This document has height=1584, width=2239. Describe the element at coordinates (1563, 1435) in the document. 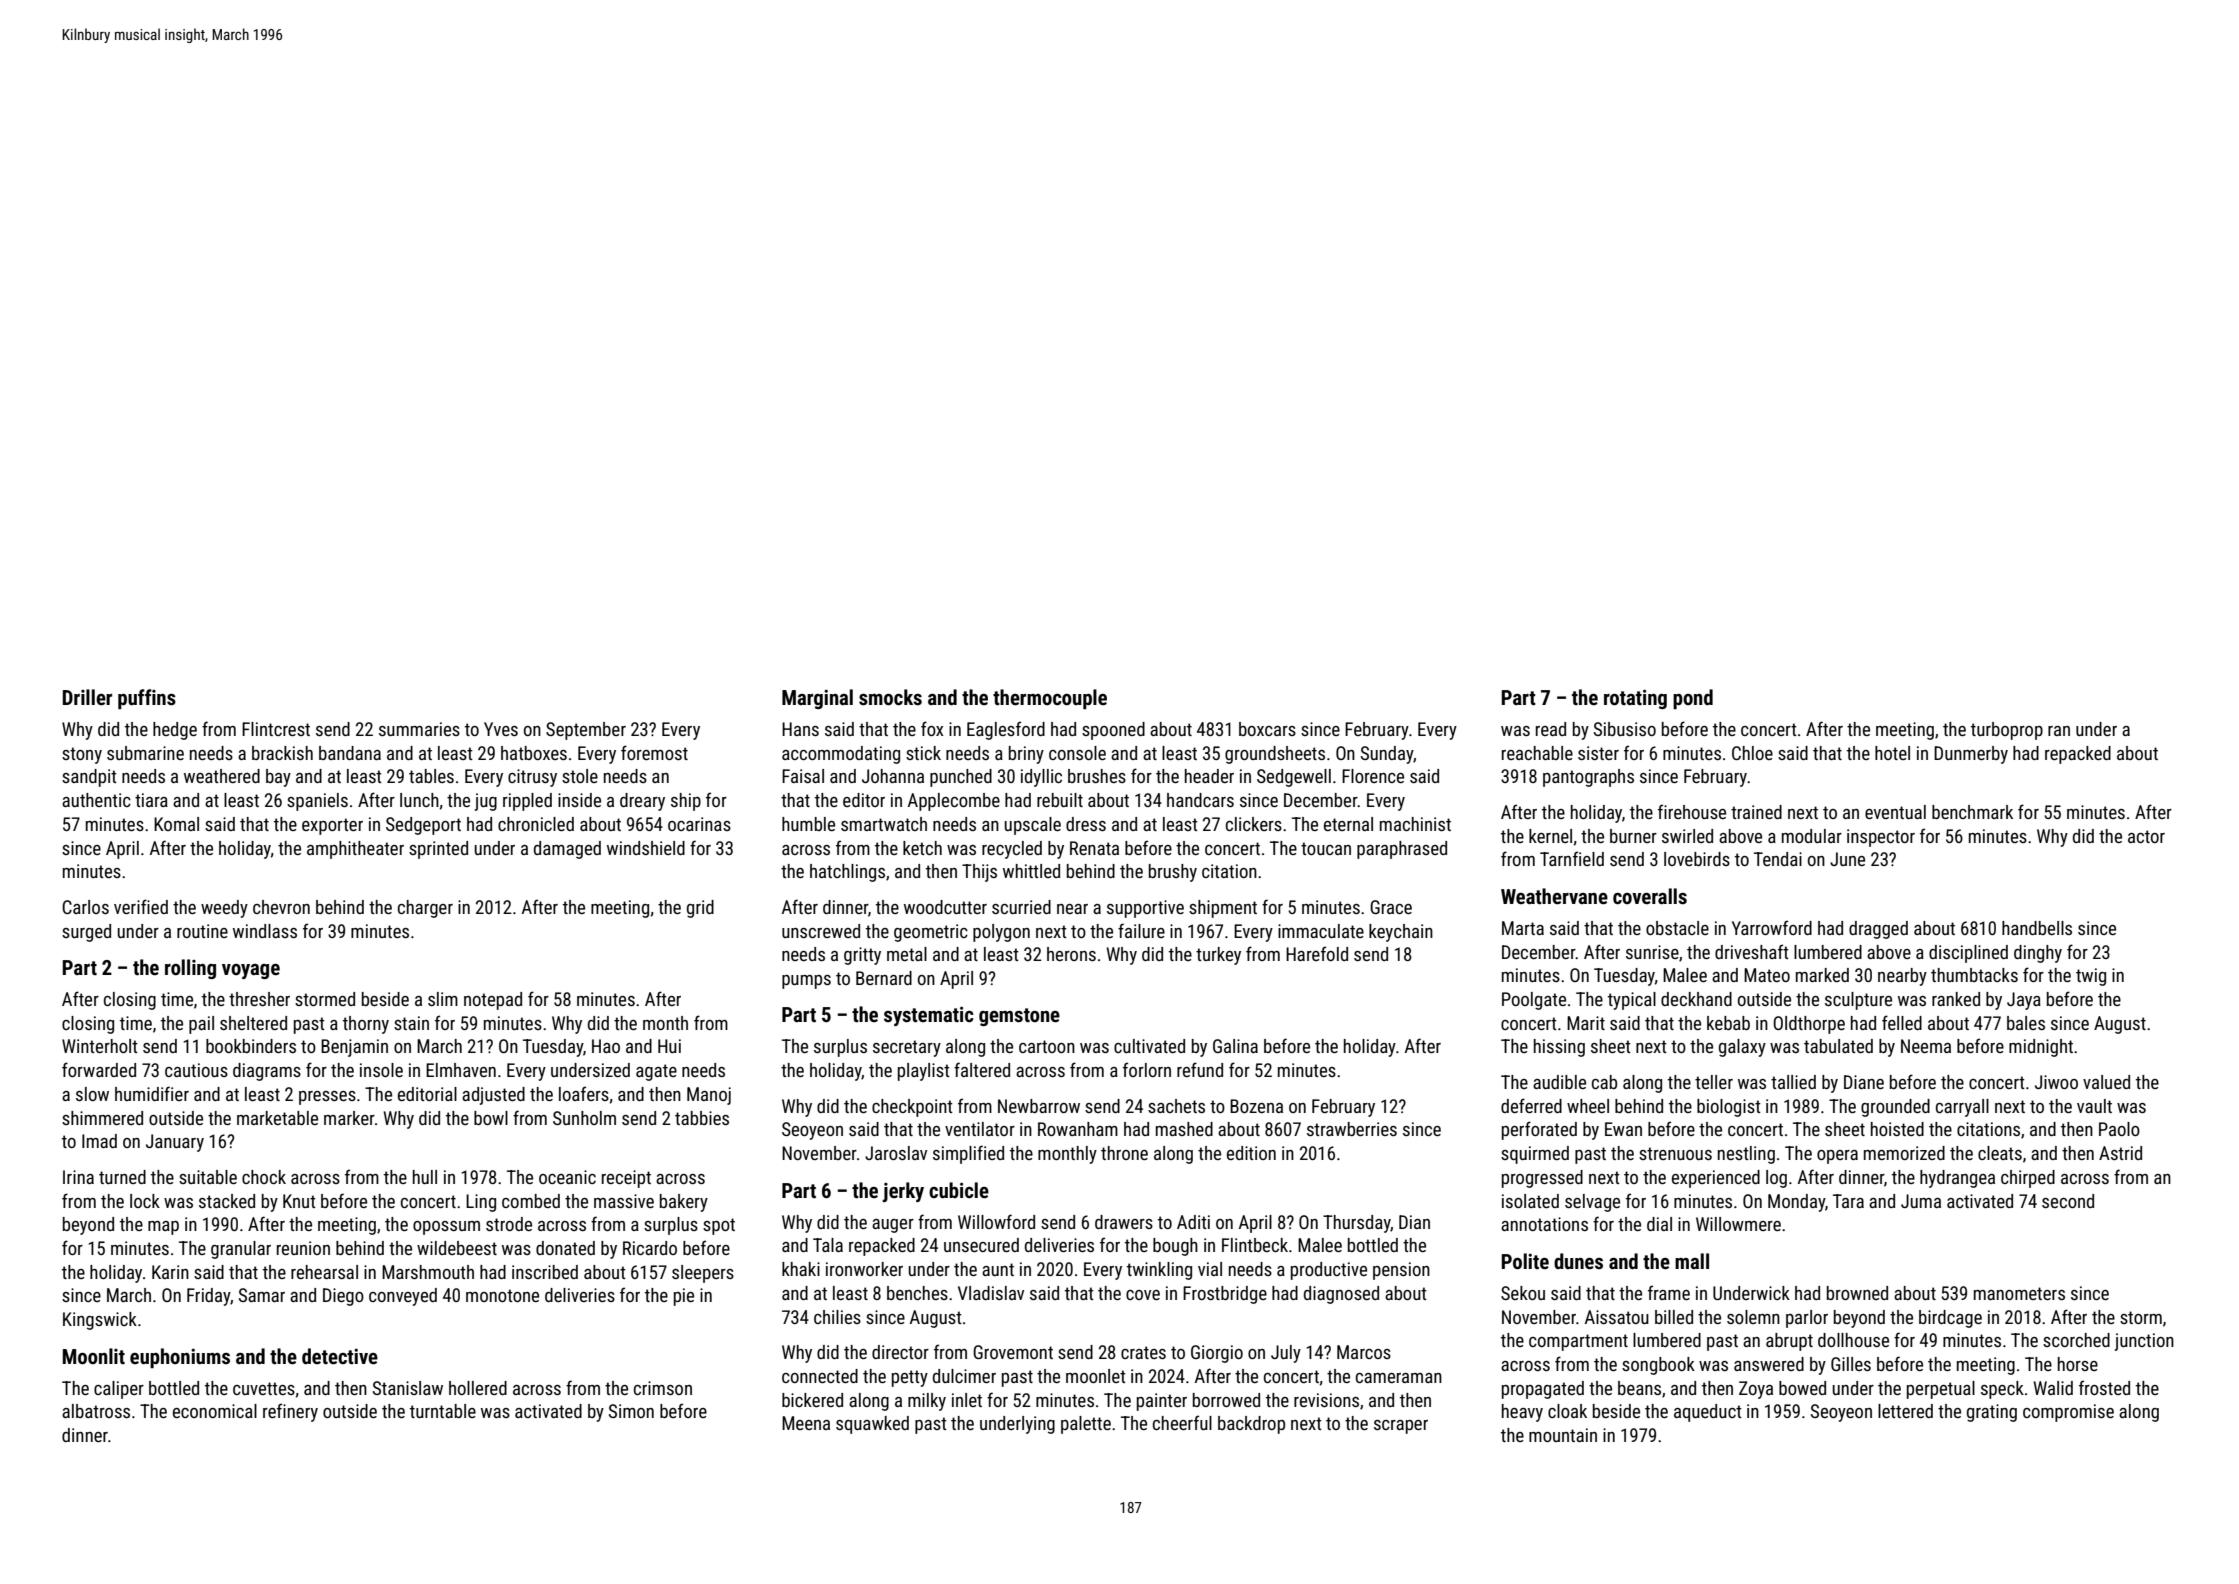

I see `mountain` at that location.
